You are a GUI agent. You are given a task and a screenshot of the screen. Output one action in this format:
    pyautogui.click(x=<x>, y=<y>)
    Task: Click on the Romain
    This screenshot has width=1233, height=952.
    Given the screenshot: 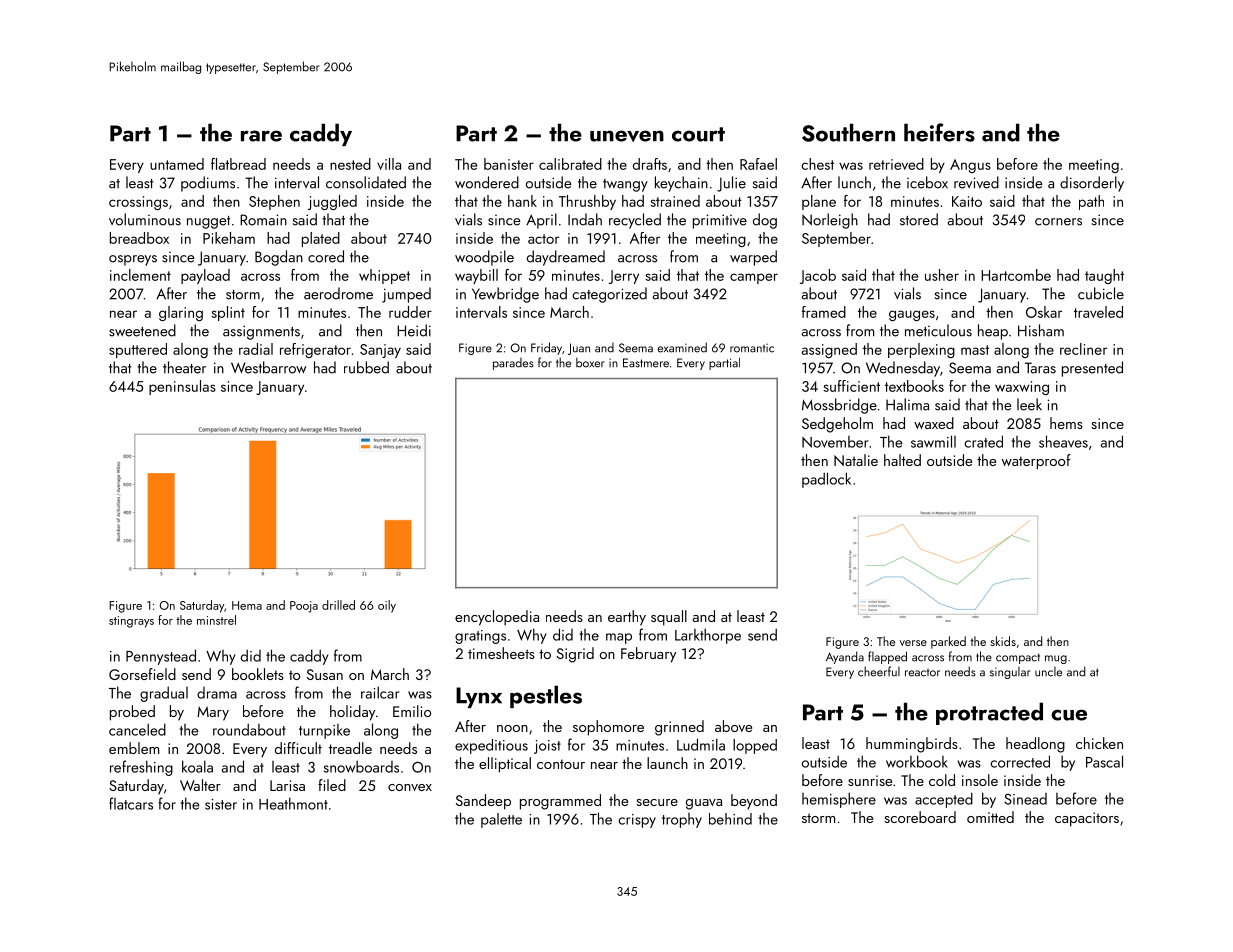 What is the action you would take?
    pyautogui.click(x=263, y=220)
